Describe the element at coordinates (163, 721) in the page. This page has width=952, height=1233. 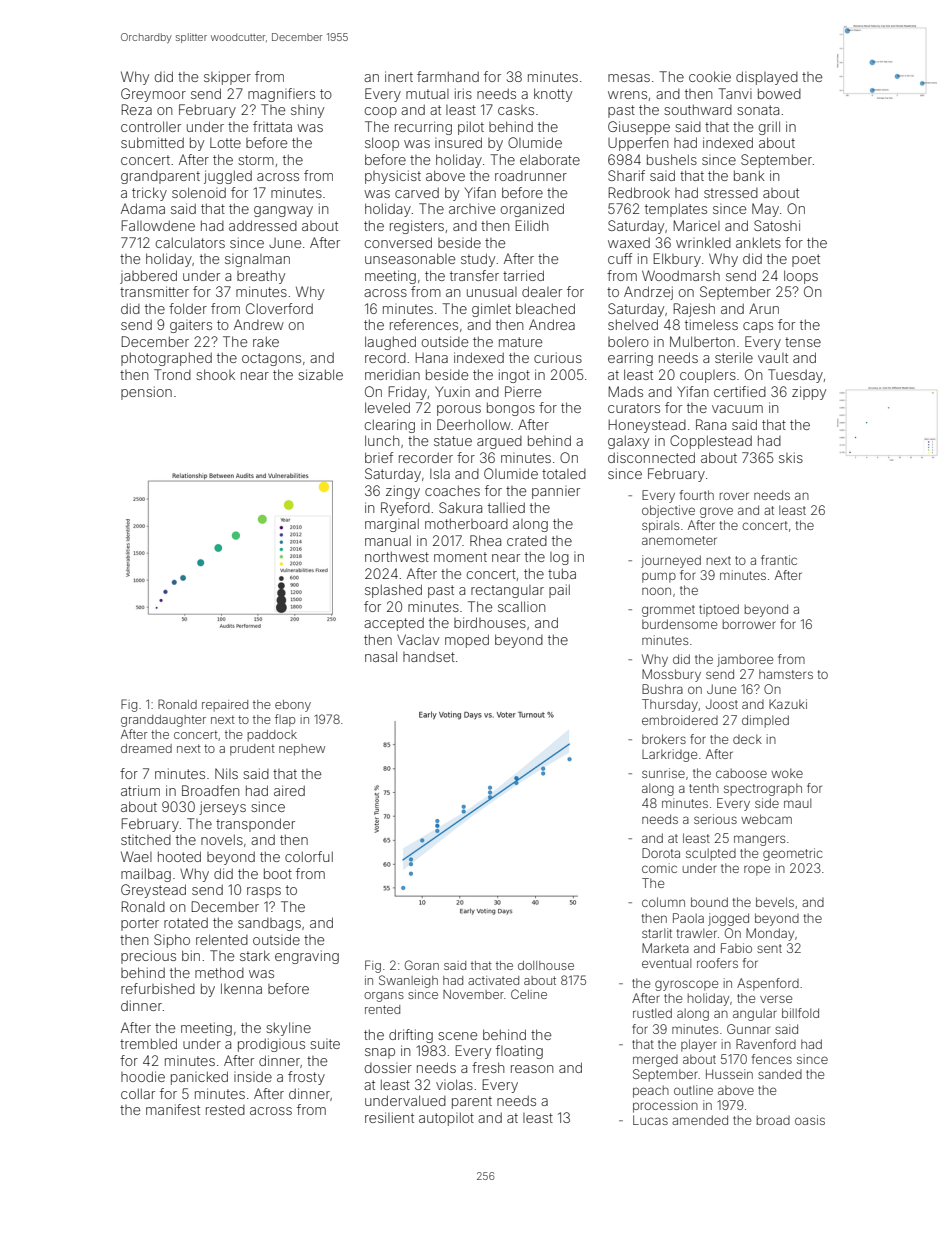
I see `granddaughter` at that location.
